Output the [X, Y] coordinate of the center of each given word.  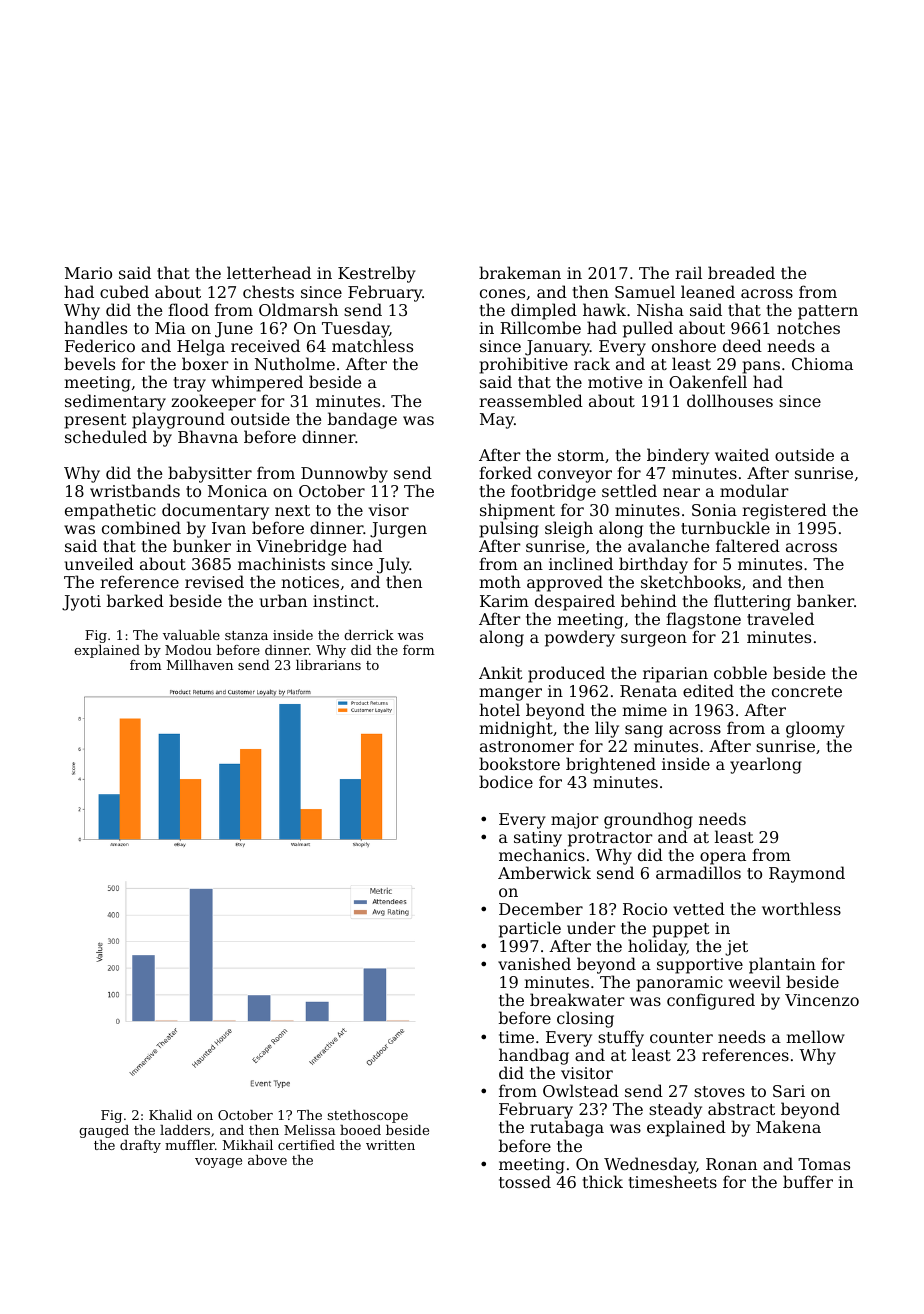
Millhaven [200, 665]
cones [502, 293]
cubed [124, 291]
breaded [741, 272]
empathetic [110, 511]
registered [784, 511]
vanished [534, 963]
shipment [517, 511]
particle [530, 929]
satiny [538, 839]
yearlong [766, 765]
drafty [140, 1146]
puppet [681, 930]
